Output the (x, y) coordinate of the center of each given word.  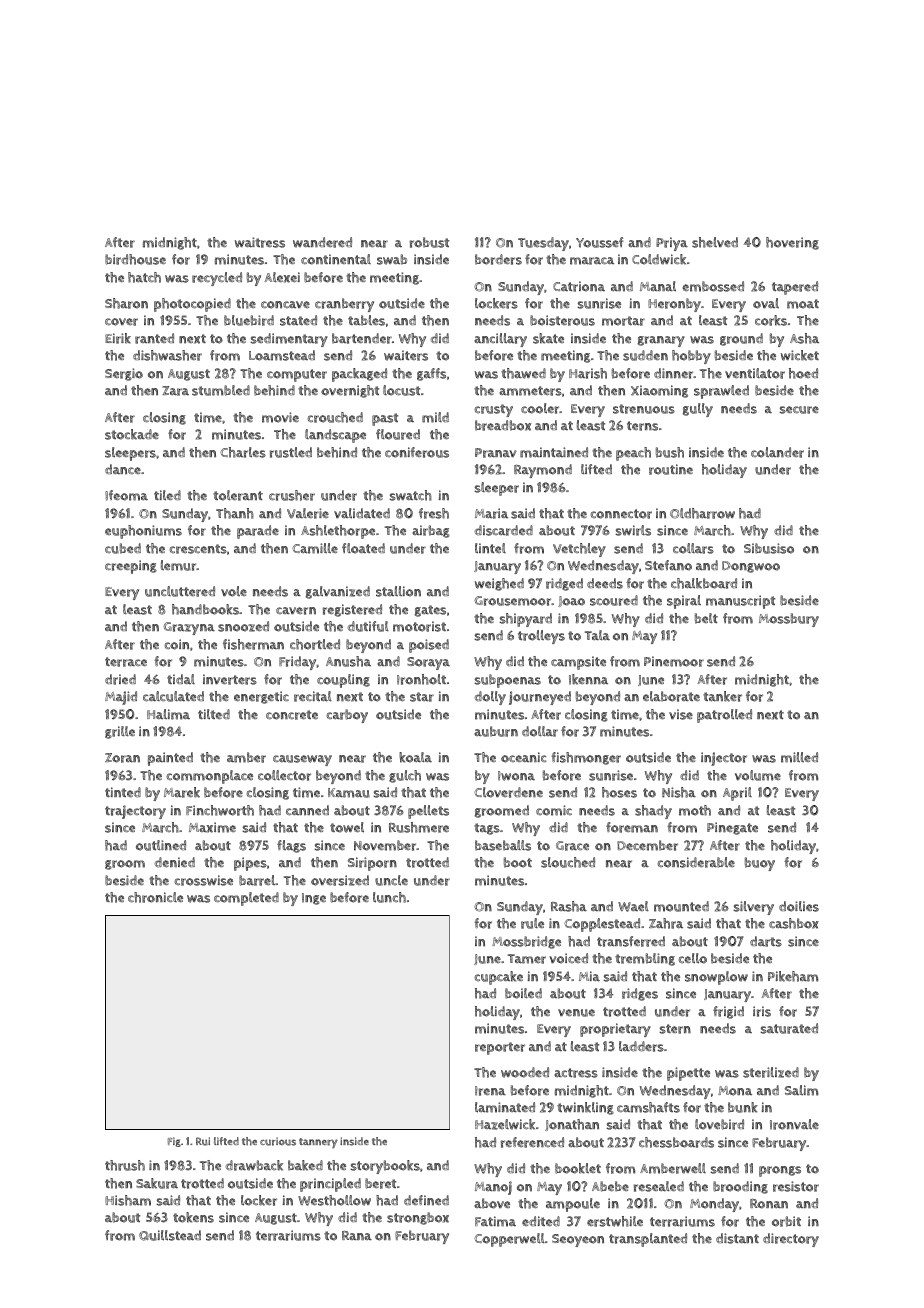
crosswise (204, 880)
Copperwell (509, 1240)
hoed (803, 373)
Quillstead (170, 1235)
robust (429, 242)
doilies (799, 906)
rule (532, 923)
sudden (645, 355)
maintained (554, 452)
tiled (167, 495)
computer (297, 375)
